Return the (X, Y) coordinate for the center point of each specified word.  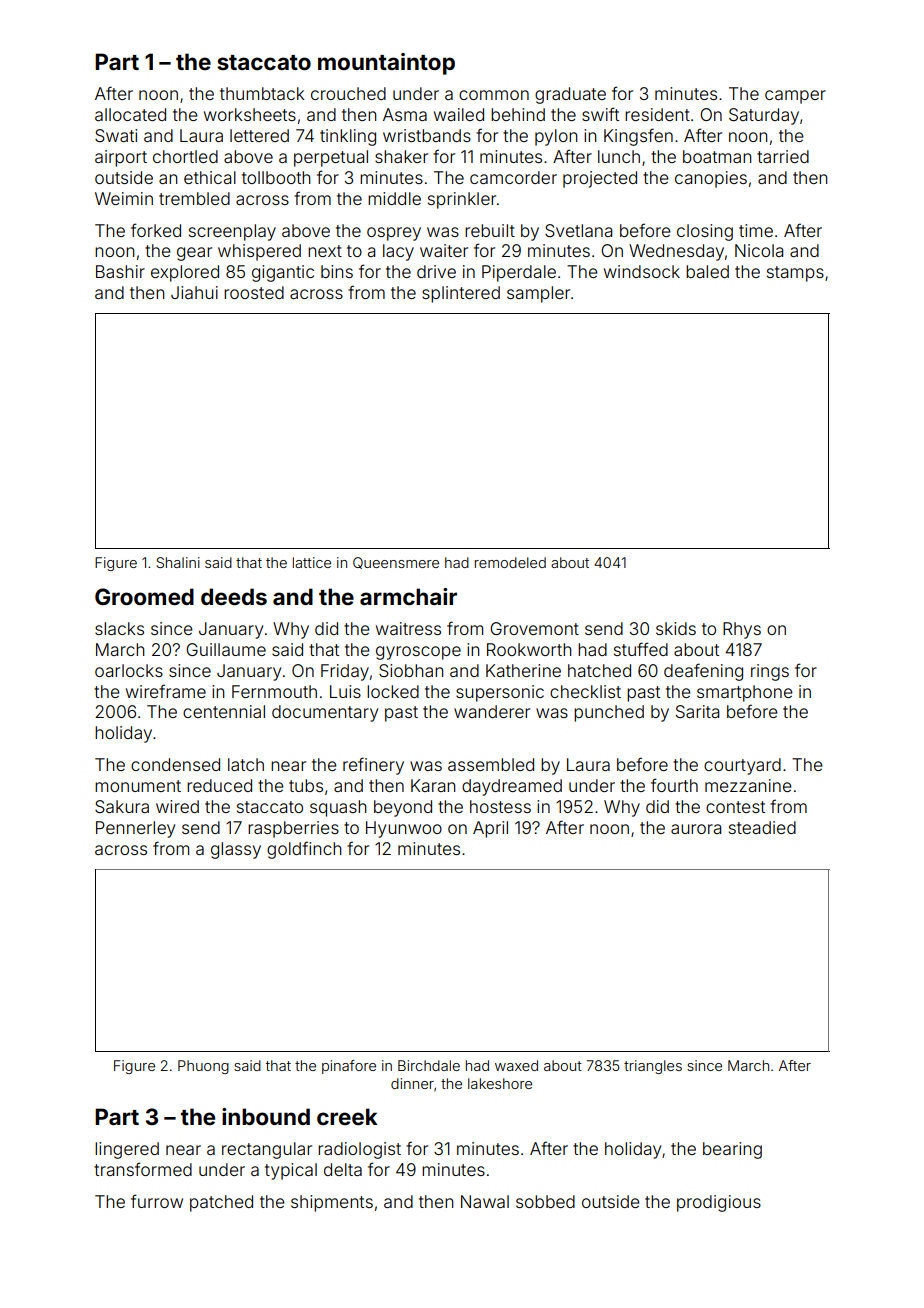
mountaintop (386, 64)
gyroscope (418, 653)
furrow (157, 1201)
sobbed (545, 1201)
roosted (254, 292)
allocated (130, 114)
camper (795, 97)
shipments (332, 1203)
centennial (224, 711)
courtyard (742, 766)
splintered (461, 294)
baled (707, 271)
